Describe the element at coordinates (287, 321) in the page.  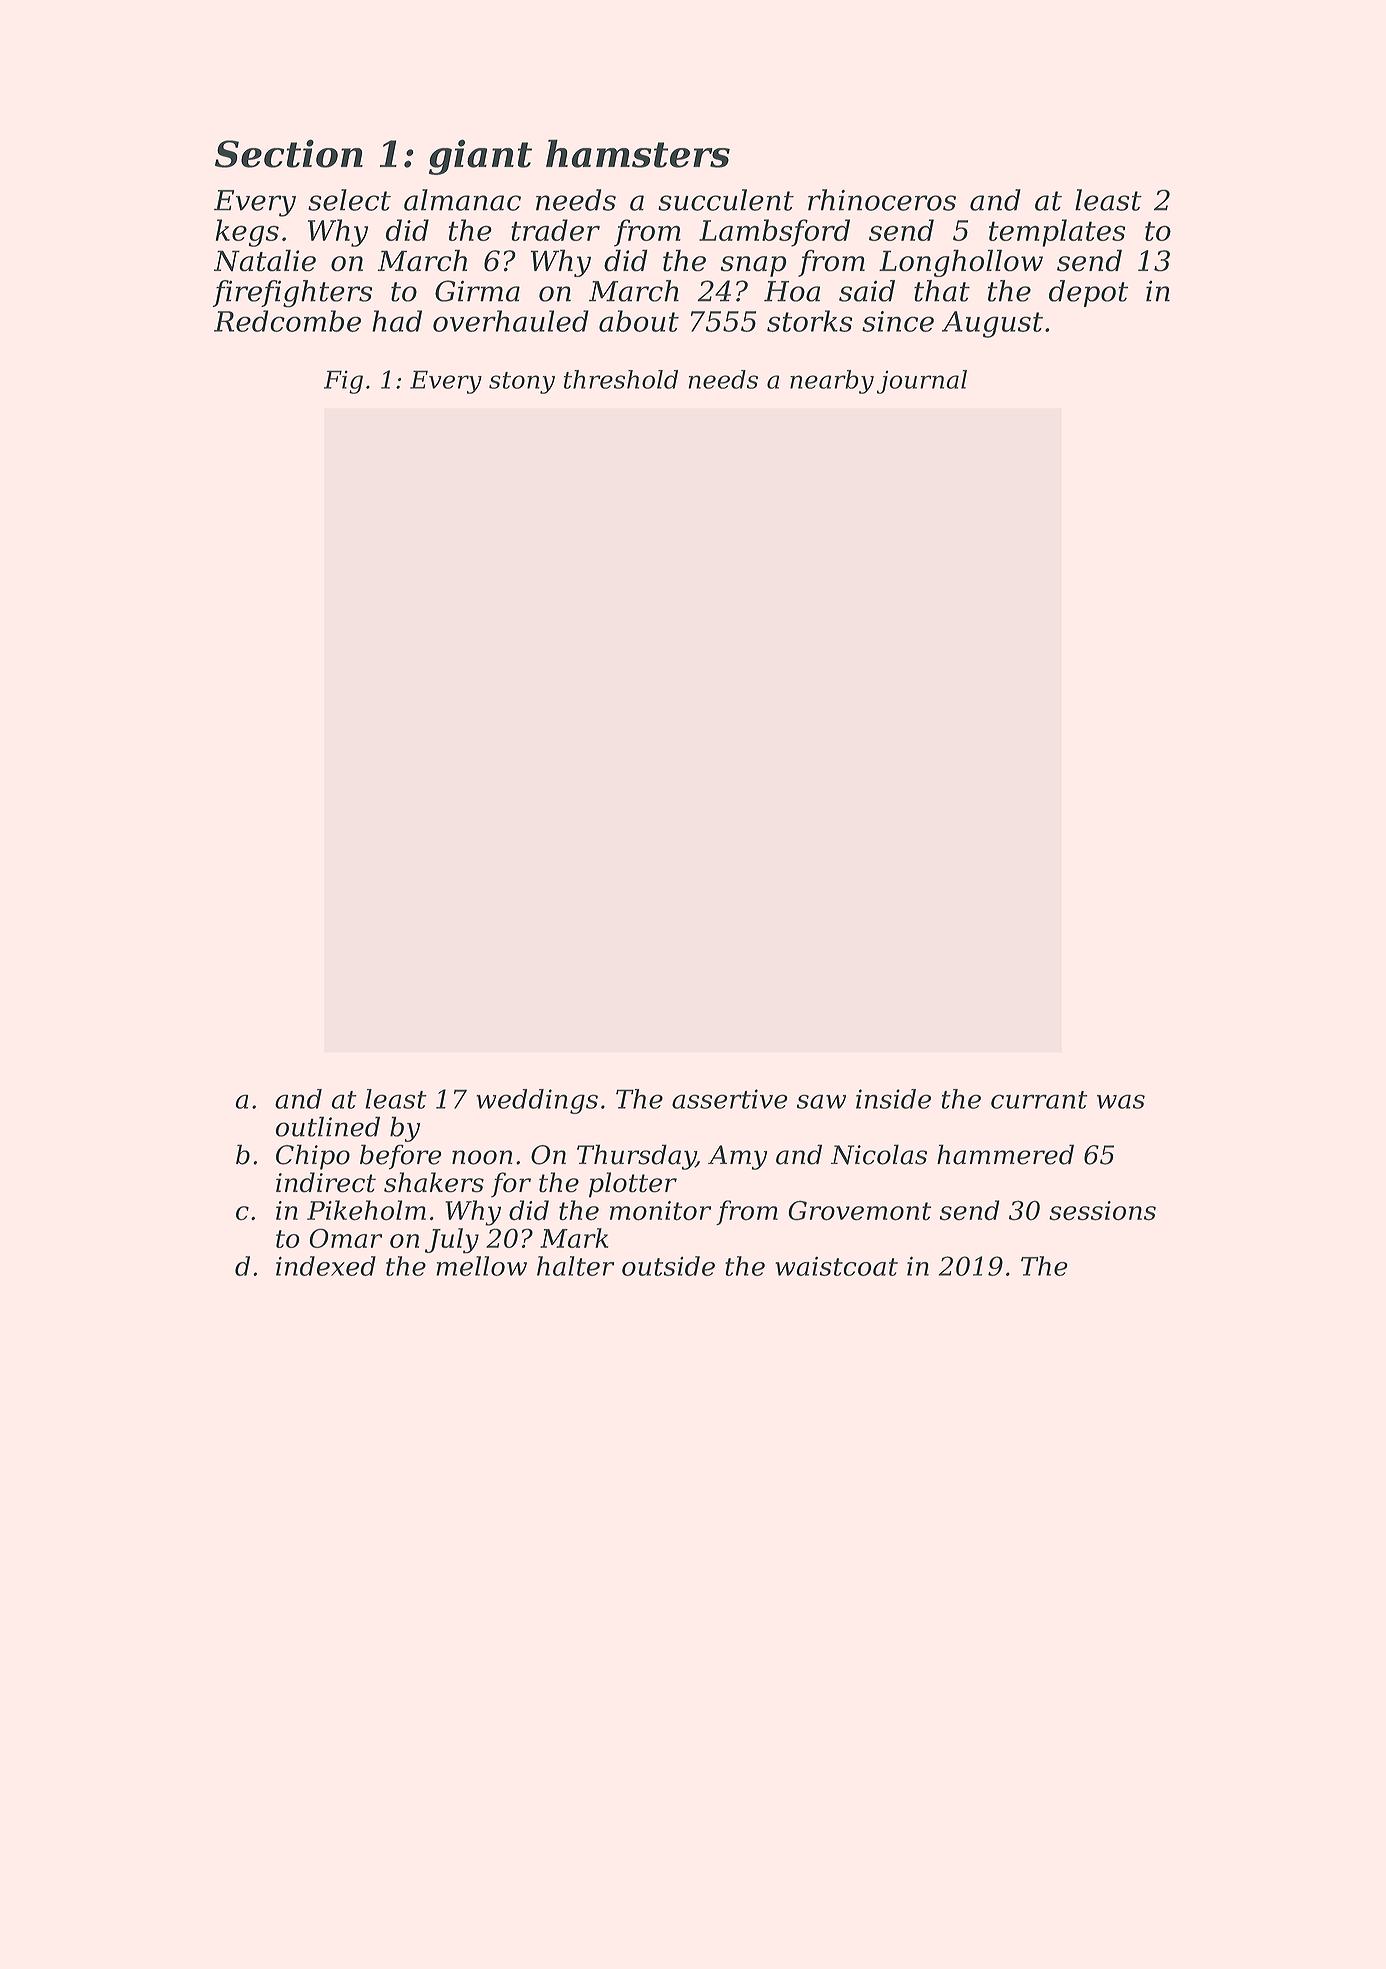
I see `Redcombe` at that location.
